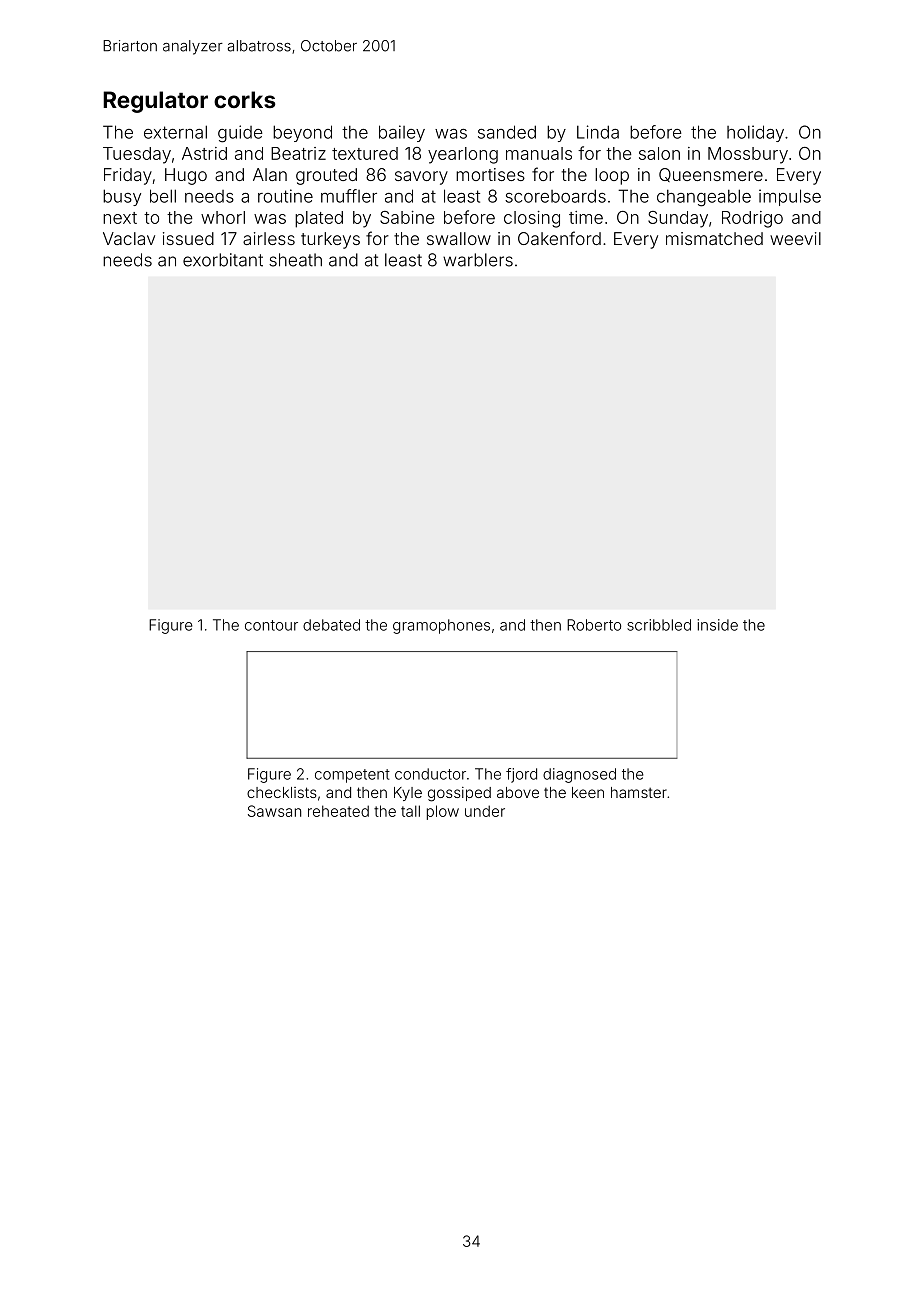  Describe the element at coordinates (559, 238) in the document. I see `Oakenford` at that location.
